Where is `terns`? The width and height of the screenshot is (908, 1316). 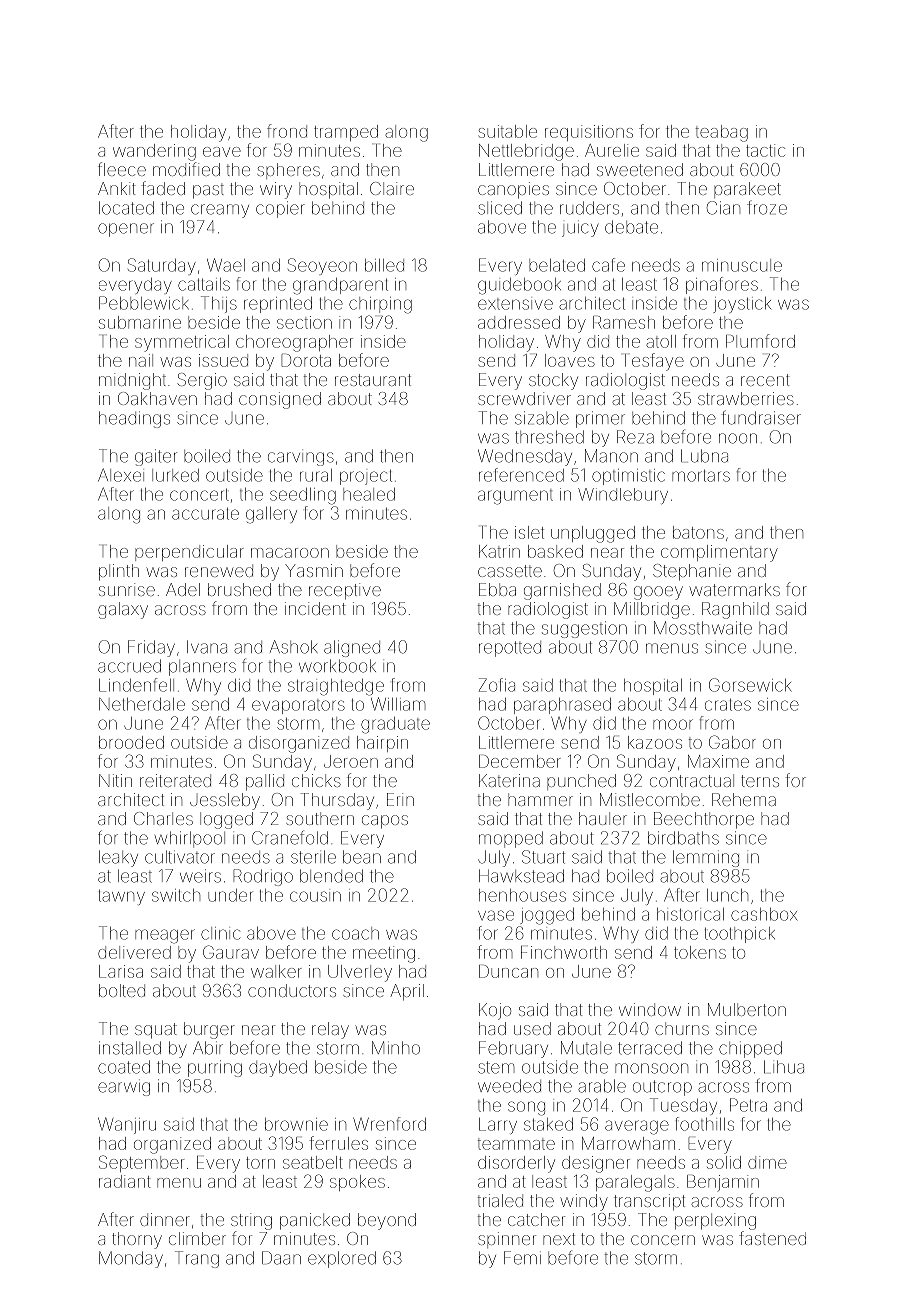
terns is located at coordinates (760, 781).
